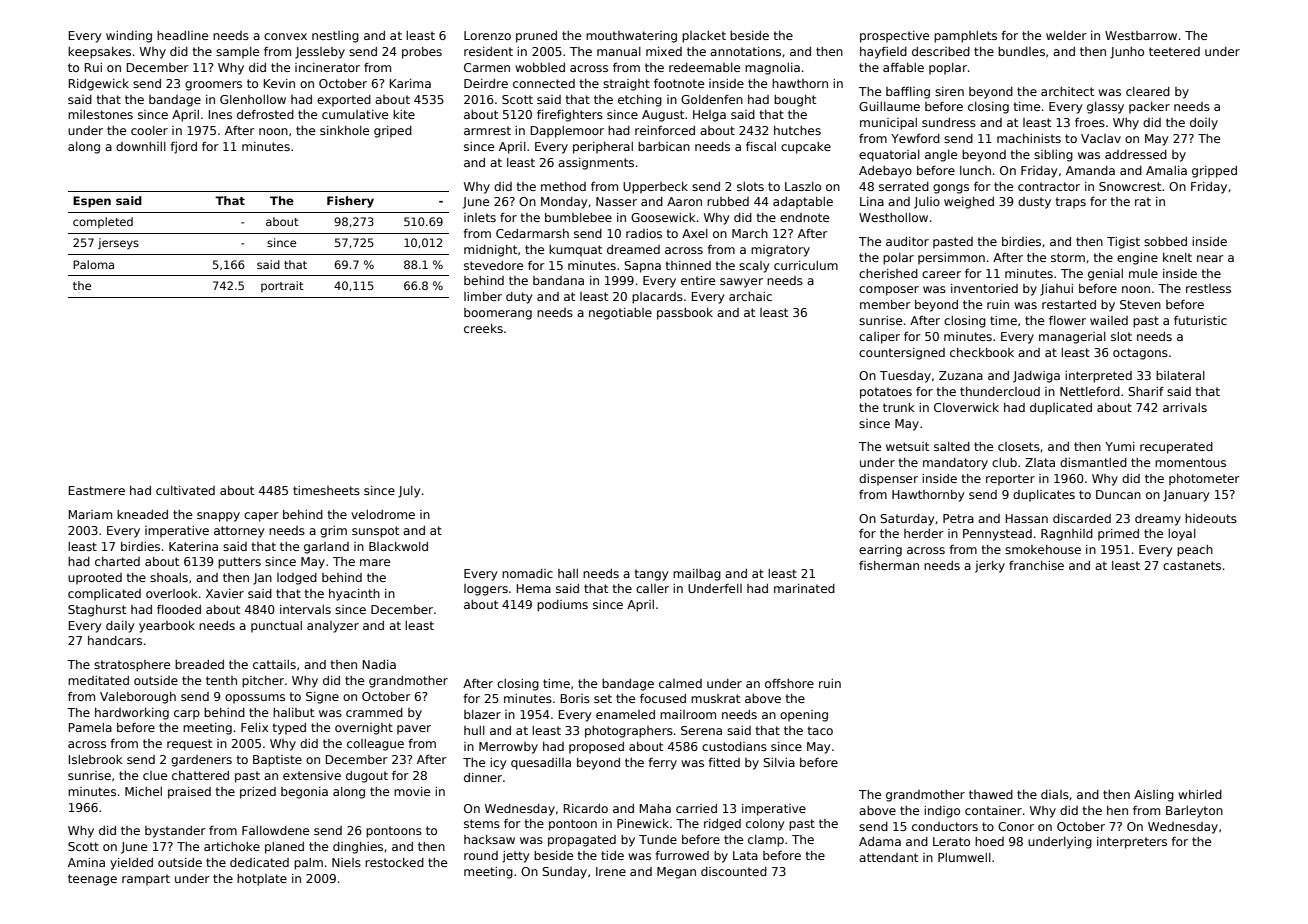  Describe the element at coordinates (117, 561) in the page. I see `charted` at that location.
